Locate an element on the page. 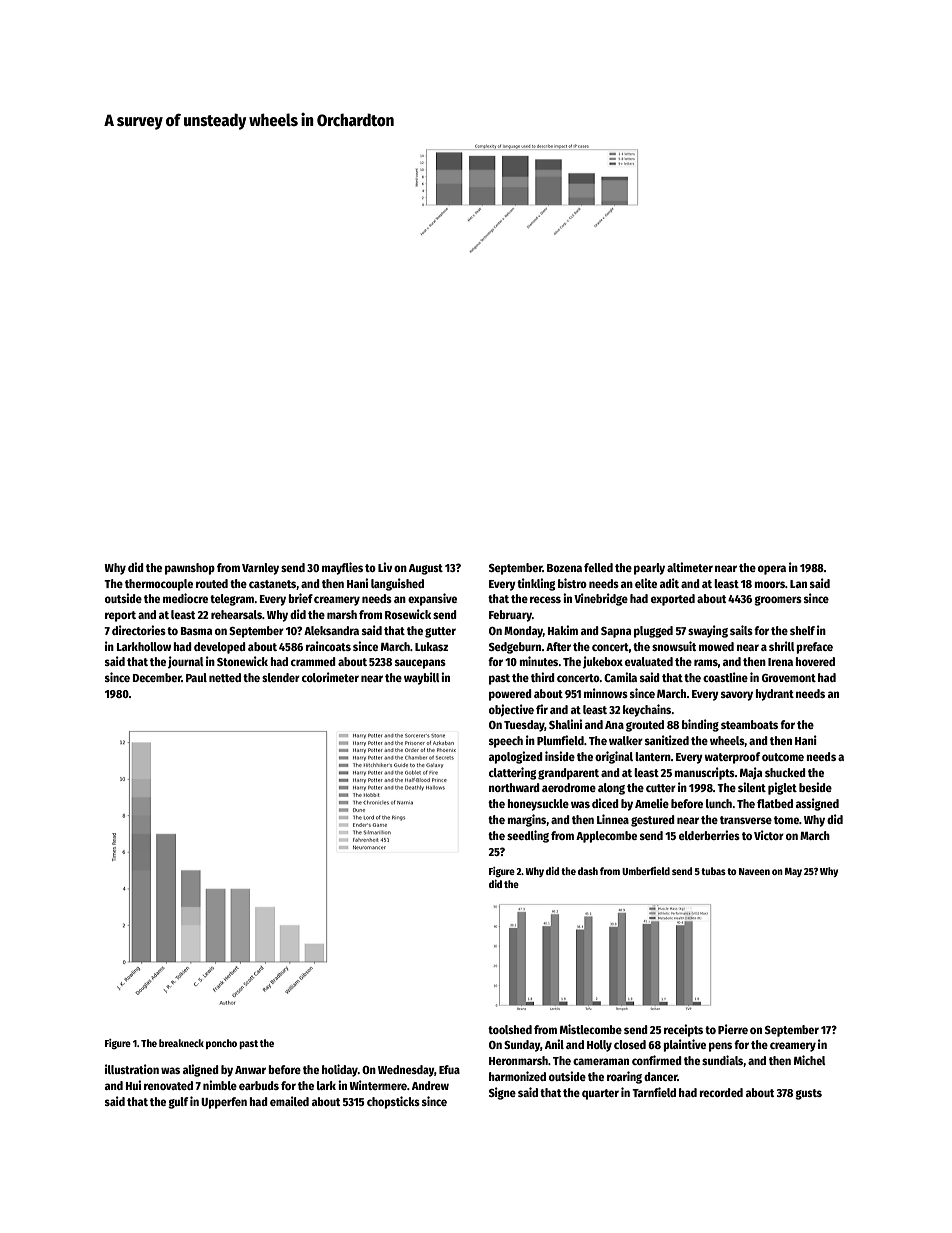 Image resolution: width=952 pixels, height=1233 pixels. groomers is located at coordinates (778, 601).
